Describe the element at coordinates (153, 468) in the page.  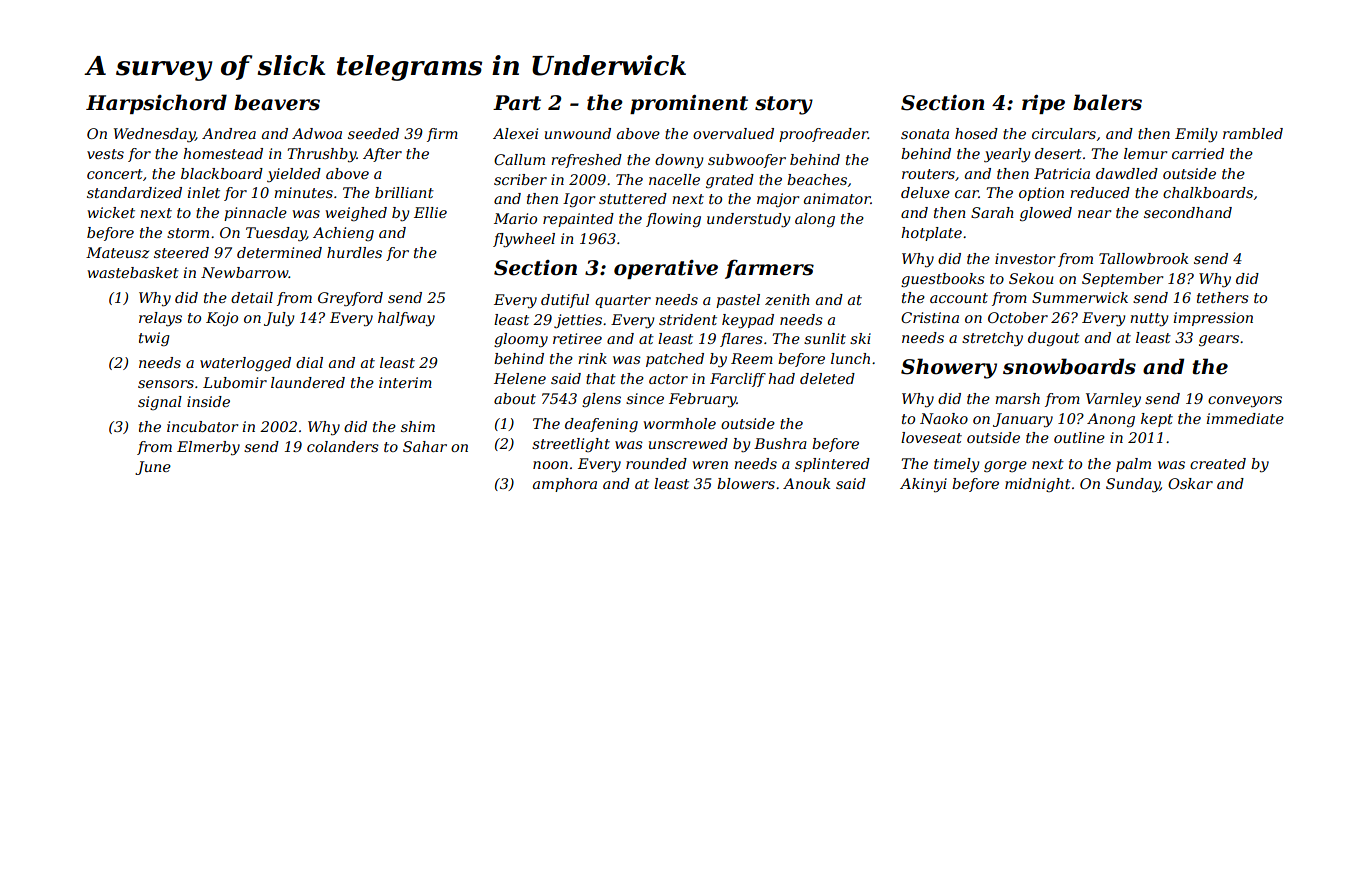
I see `June` at that location.
